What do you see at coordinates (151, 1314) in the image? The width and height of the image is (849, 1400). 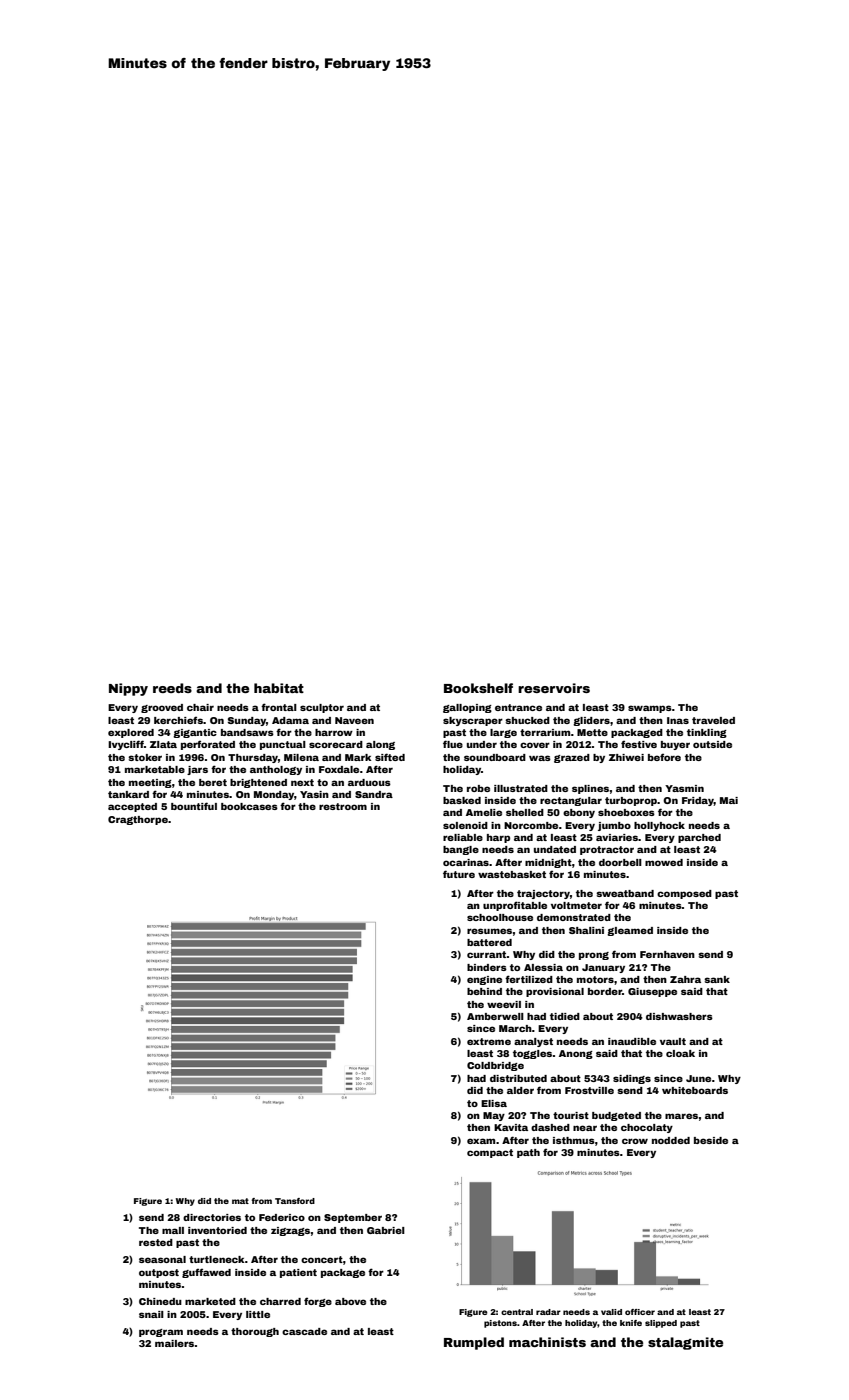 I see `snail` at bounding box center [151, 1314].
